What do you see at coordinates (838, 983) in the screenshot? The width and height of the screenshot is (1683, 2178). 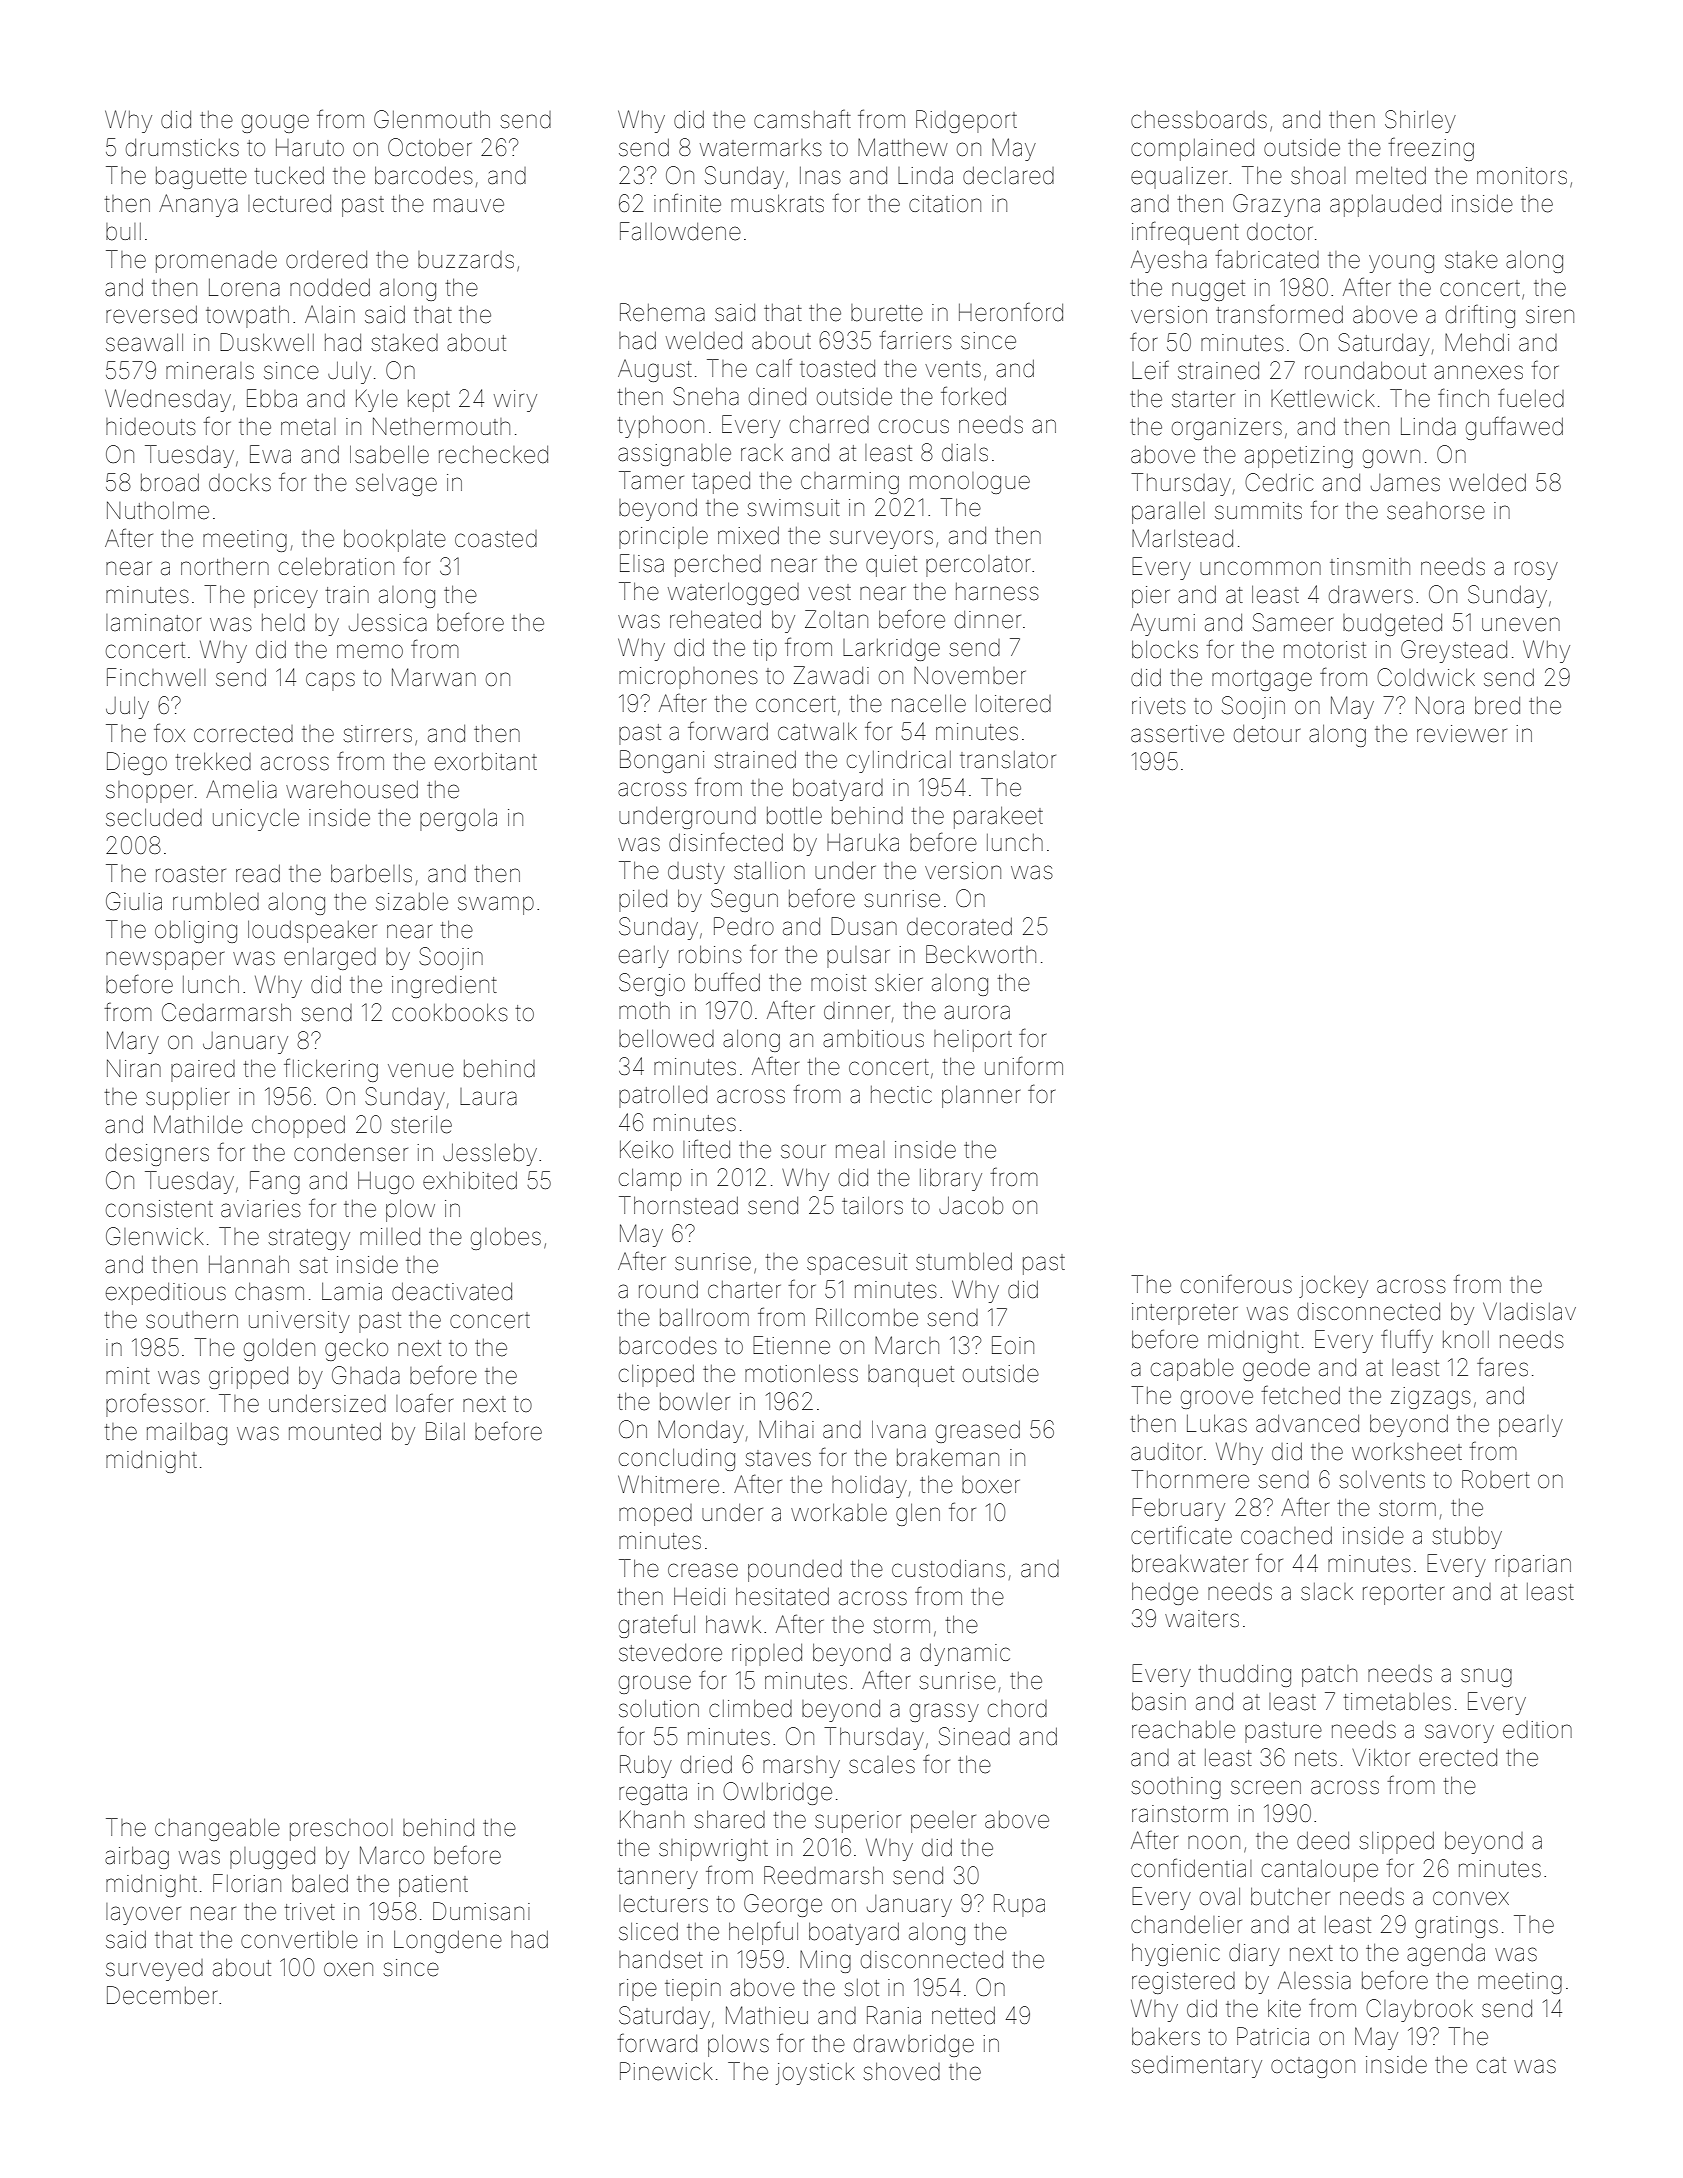 I see `moist` at bounding box center [838, 983].
